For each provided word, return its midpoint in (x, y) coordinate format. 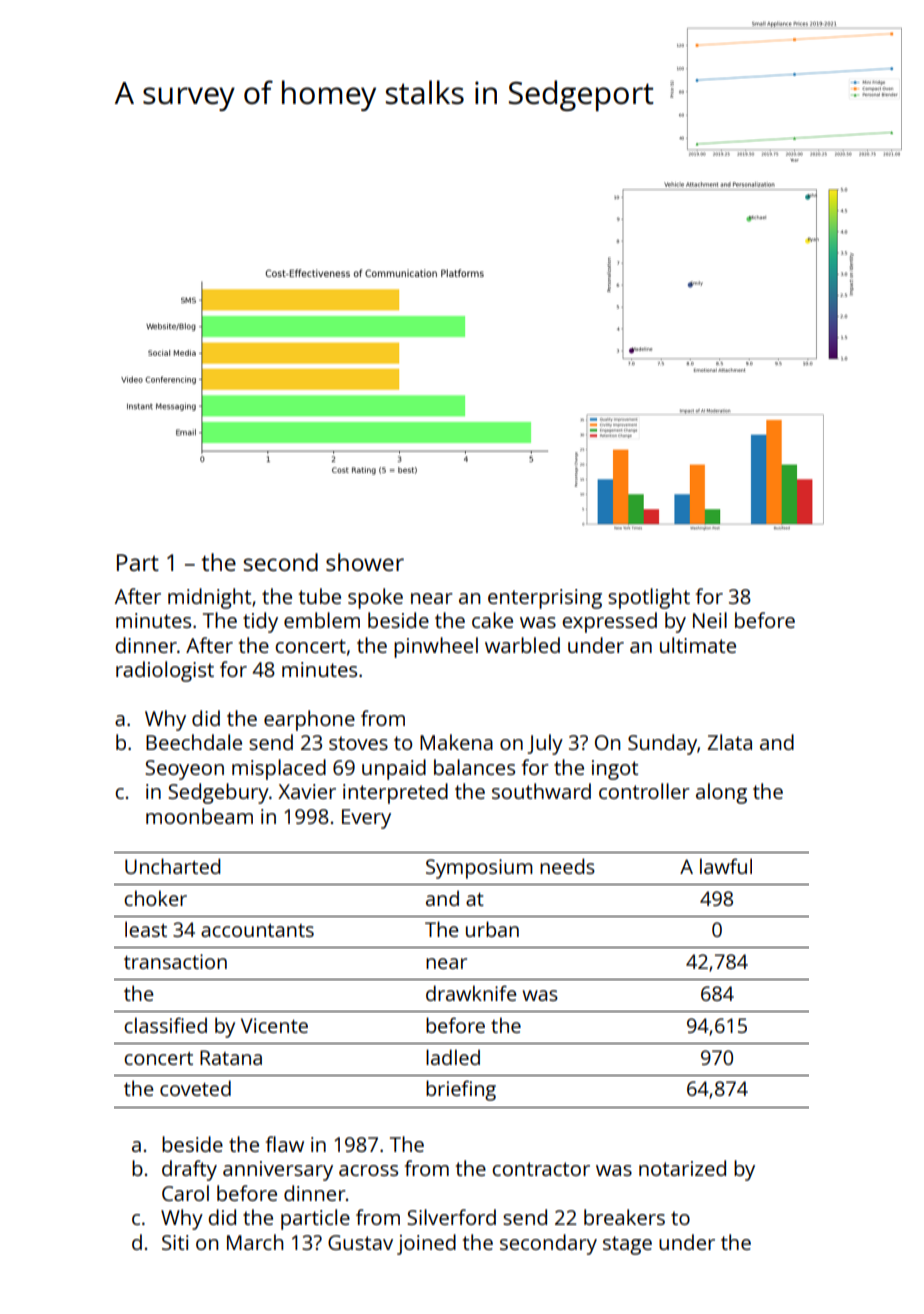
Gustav (360, 1242)
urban (492, 929)
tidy (260, 622)
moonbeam (199, 816)
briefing (461, 1090)
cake (492, 620)
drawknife (471, 993)
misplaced (279, 769)
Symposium (479, 869)
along (721, 793)
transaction (175, 961)
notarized (682, 1168)
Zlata (729, 742)
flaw (285, 1144)
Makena (456, 742)
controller (644, 791)
